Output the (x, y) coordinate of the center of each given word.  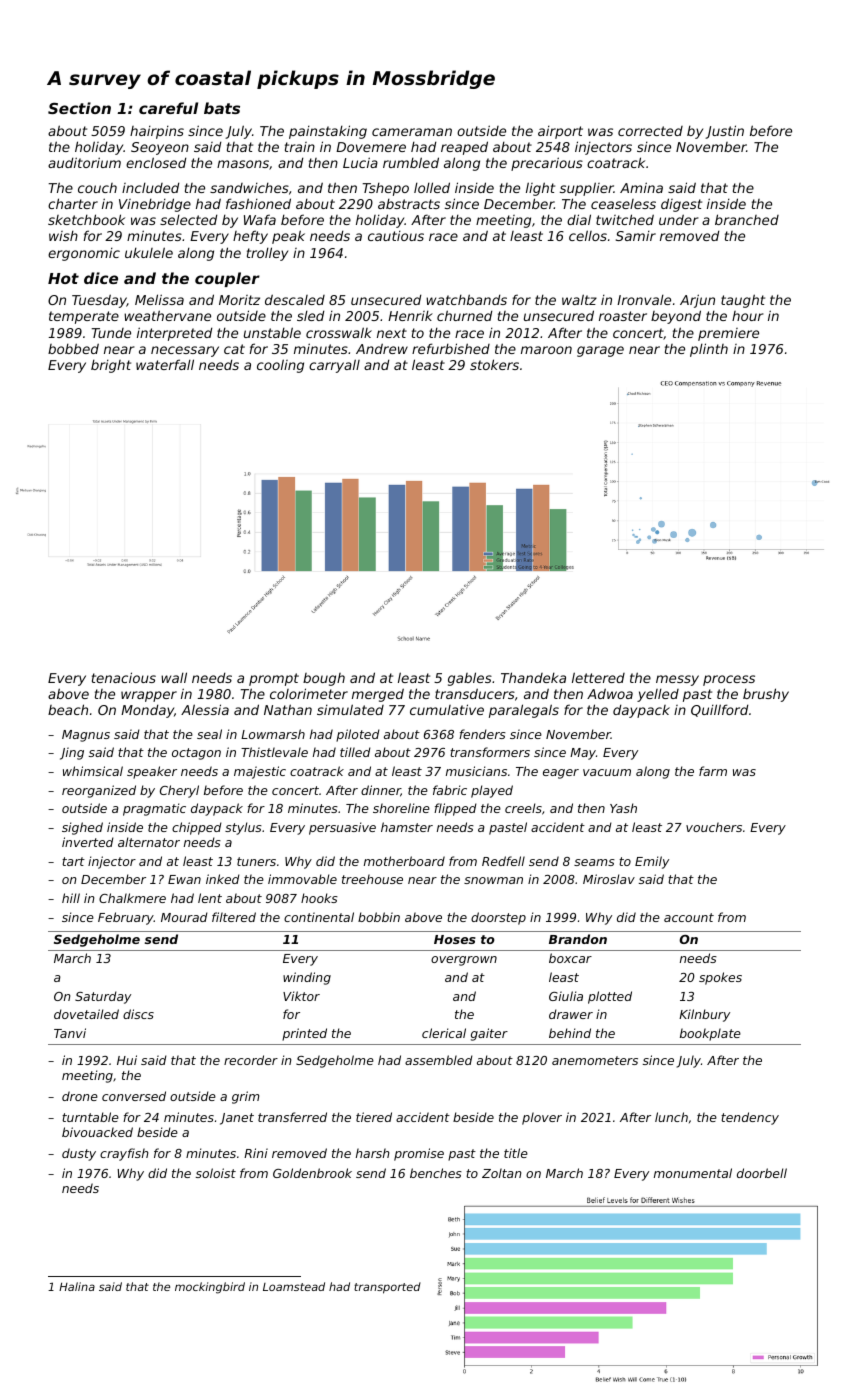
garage (600, 351)
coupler (227, 279)
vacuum (607, 772)
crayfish (124, 1154)
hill (71, 898)
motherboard (404, 861)
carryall (334, 366)
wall (174, 677)
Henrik (410, 316)
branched (747, 219)
